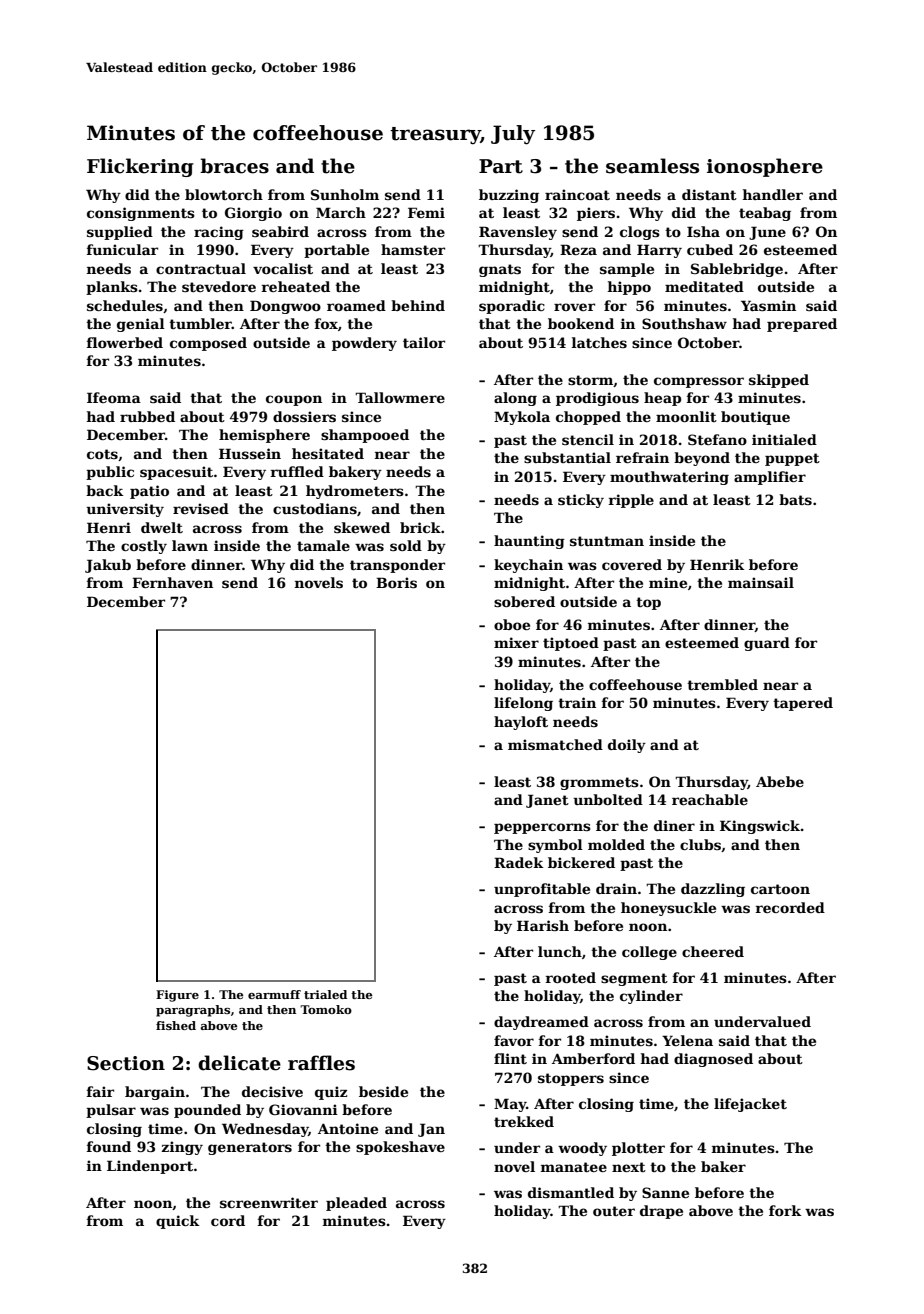 The image size is (924, 1314). What do you see at coordinates (665, 1192) in the page?
I see `Sanne` at bounding box center [665, 1192].
